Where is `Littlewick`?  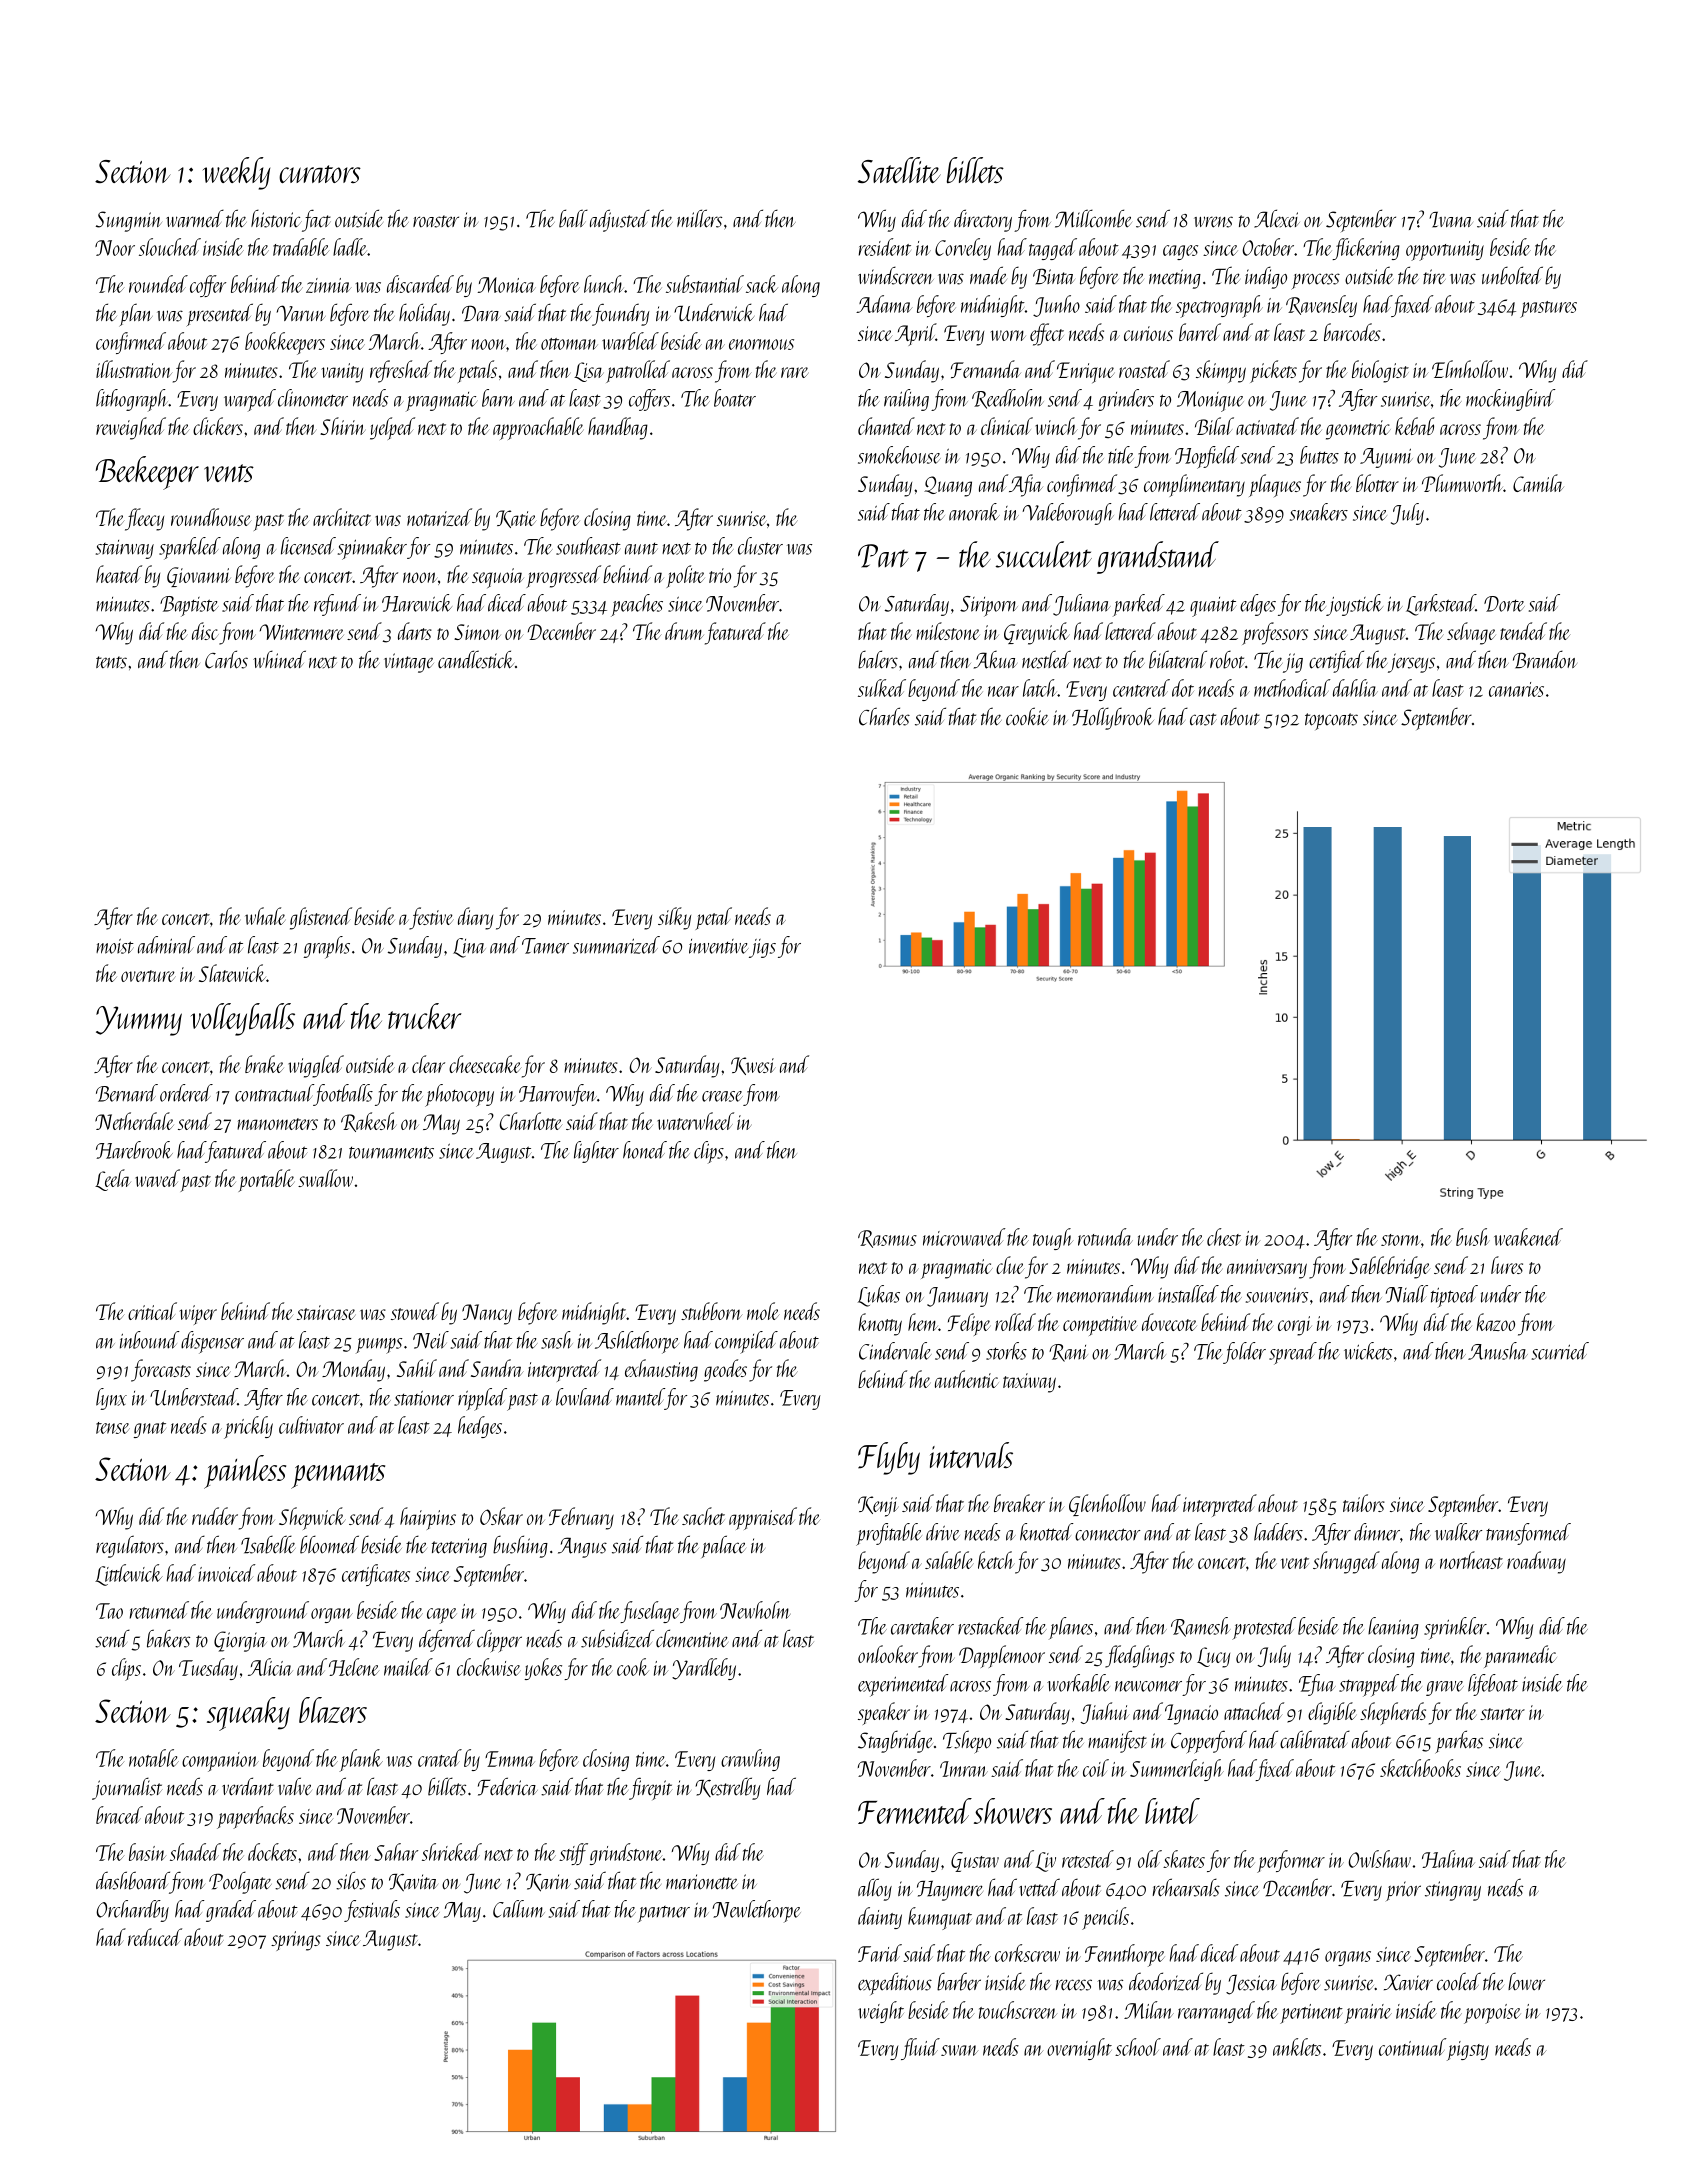
Littlewick is located at coordinates (129, 1575).
